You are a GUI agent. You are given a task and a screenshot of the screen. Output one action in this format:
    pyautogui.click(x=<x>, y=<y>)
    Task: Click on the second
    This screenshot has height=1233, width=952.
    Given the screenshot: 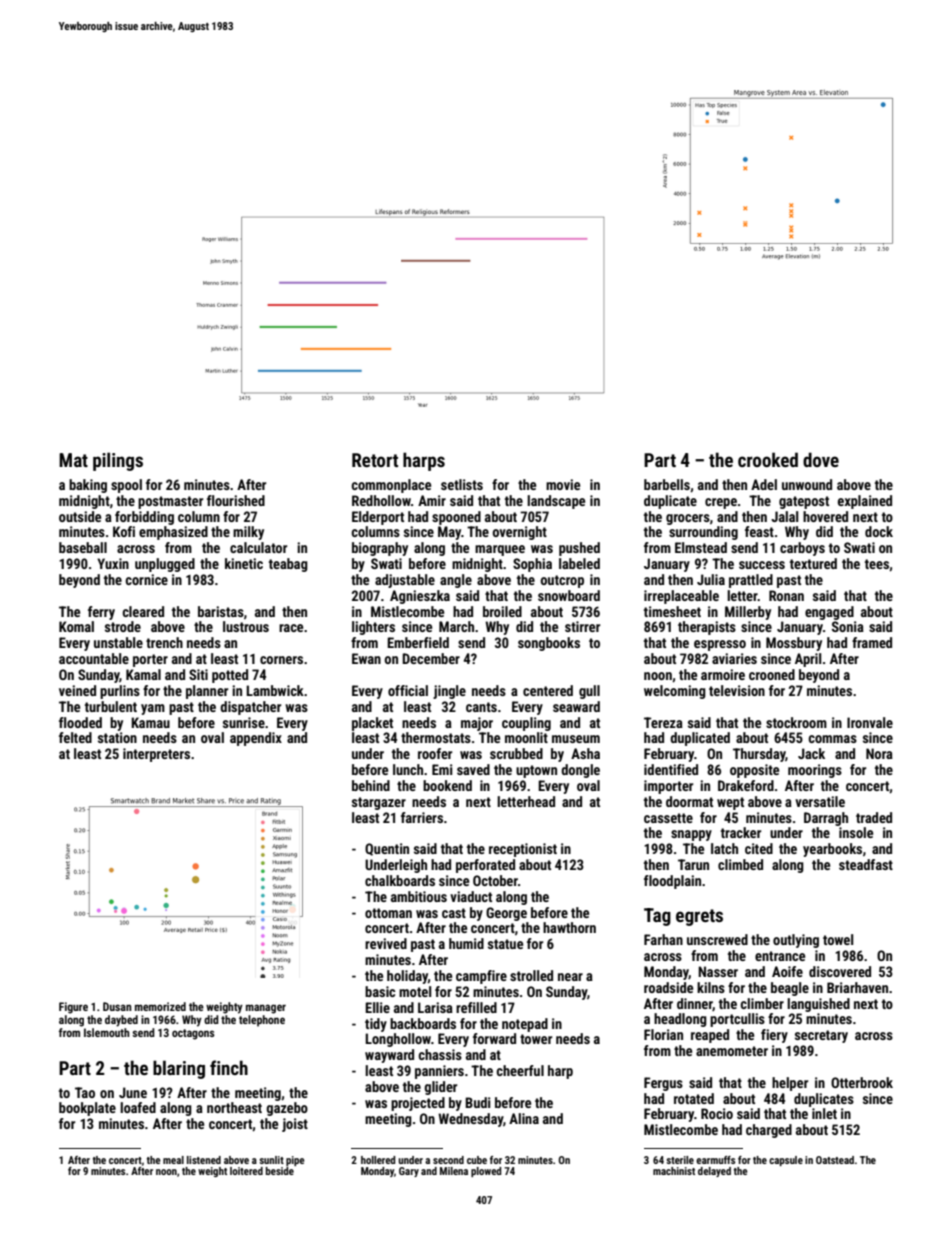 What is the action you would take?
    pyautogui.click(x=448, y=1160)
